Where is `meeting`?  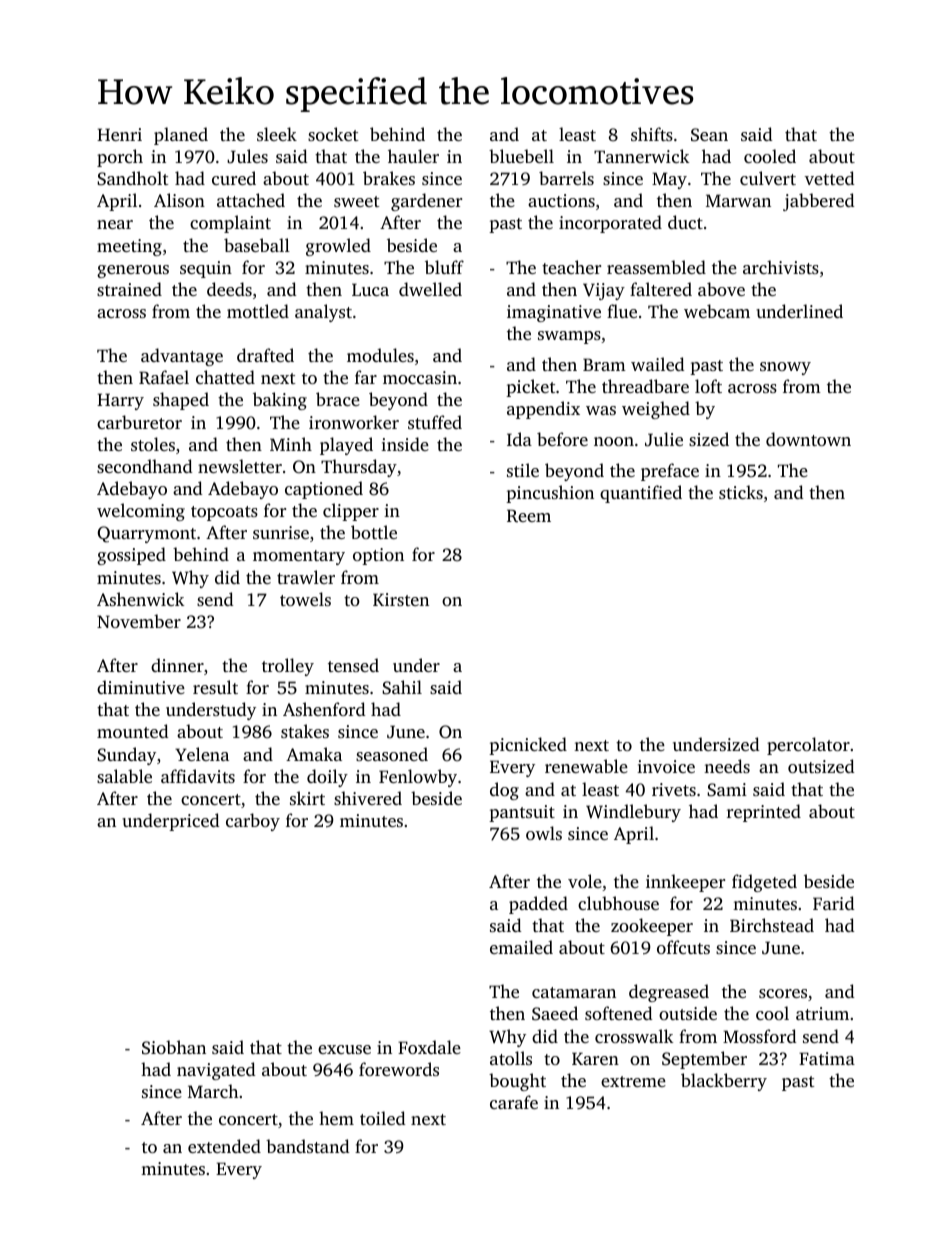
meeting is located at coordinates (129, 247).
